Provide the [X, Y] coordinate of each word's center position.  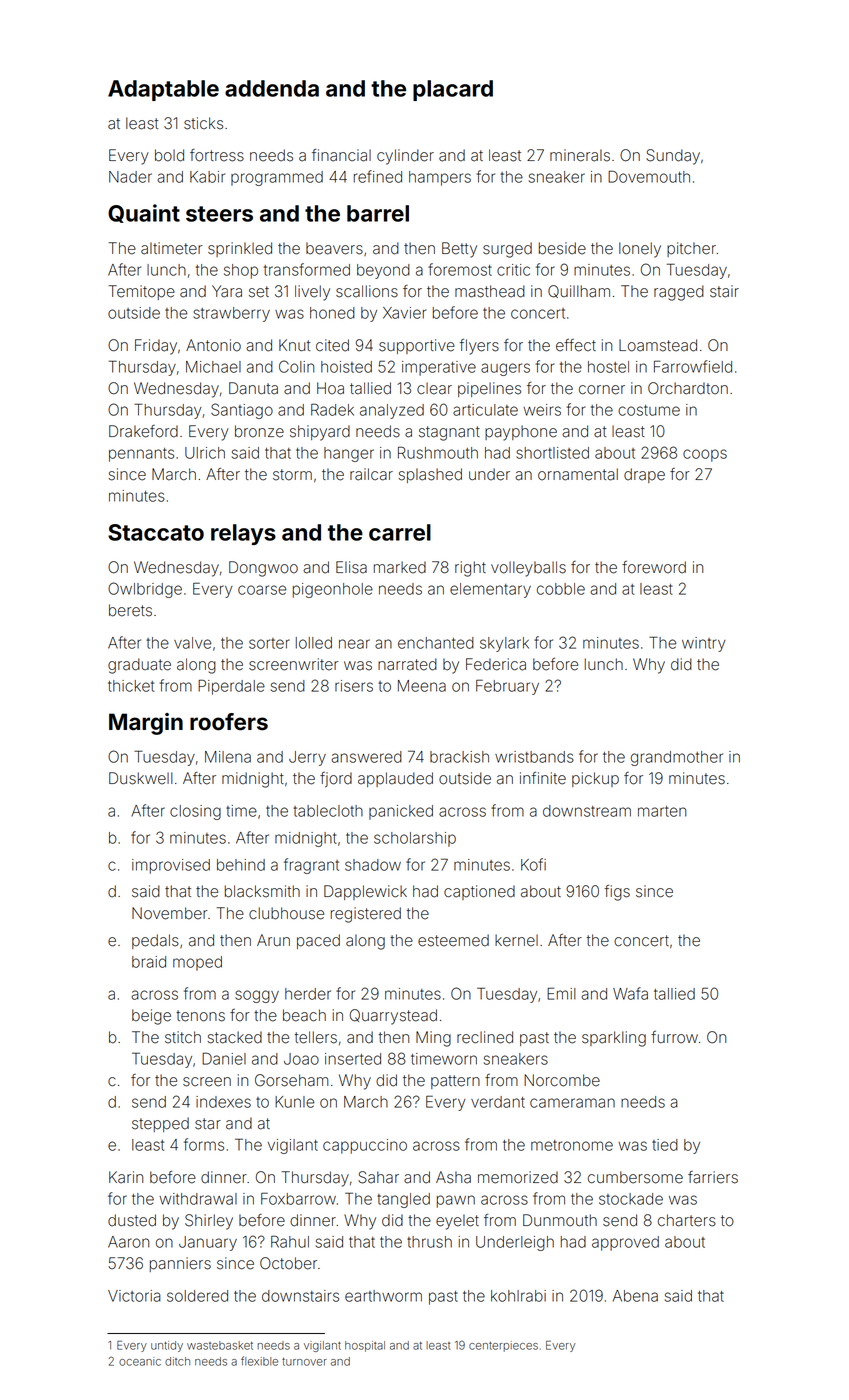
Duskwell [141, 778]
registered [366, 915]
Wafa [630, 993]
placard [453, 90]
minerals [580, 155]
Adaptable [163, 90]
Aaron [128, 1242]
